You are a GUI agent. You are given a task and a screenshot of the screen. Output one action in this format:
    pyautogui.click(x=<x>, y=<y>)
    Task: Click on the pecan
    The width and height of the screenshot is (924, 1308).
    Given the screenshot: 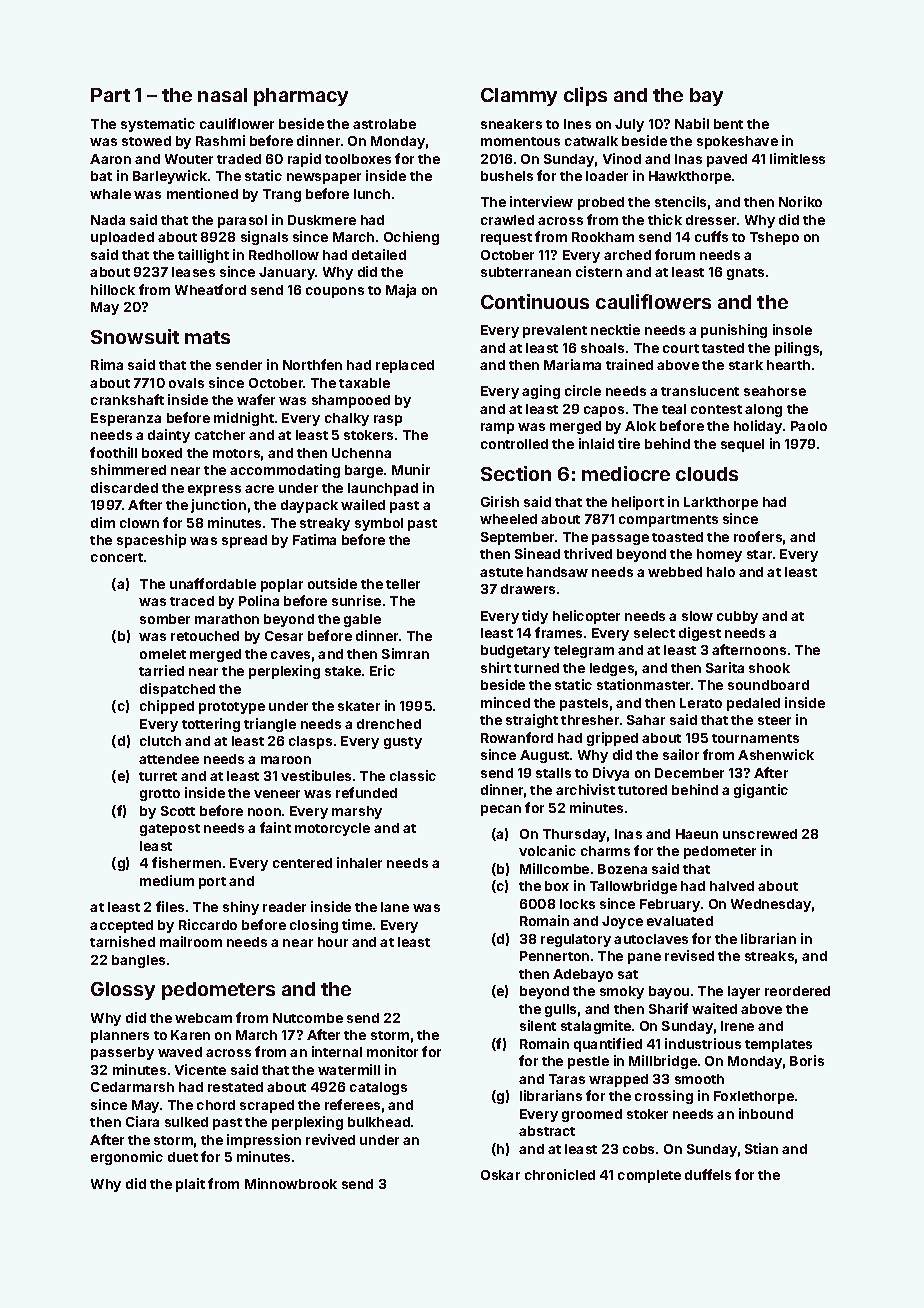 What is the action you would take?
    pyautogui.click(x=501, y=810)
